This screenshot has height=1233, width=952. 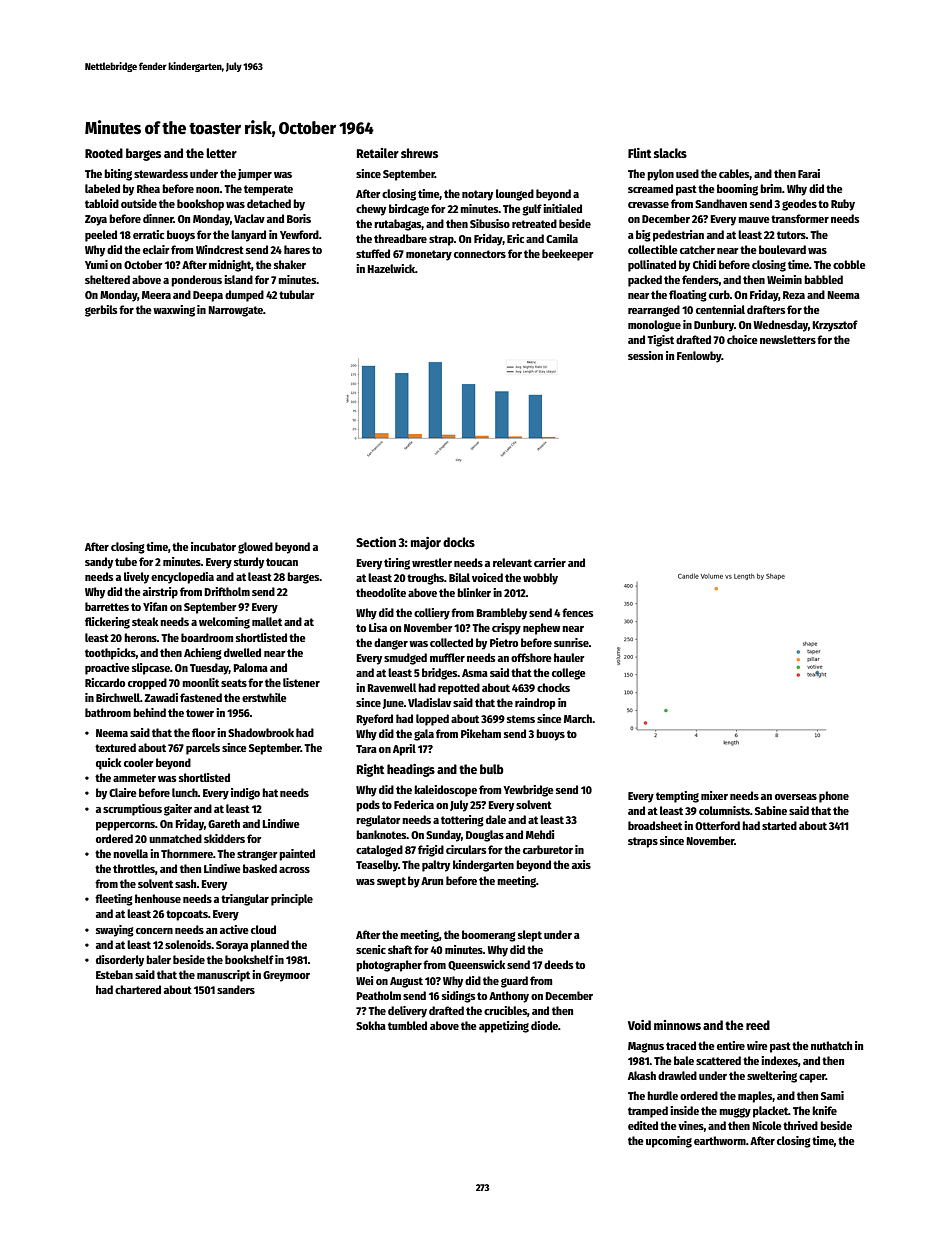 I want to click on Deepa, so click(x=208, y=296).
